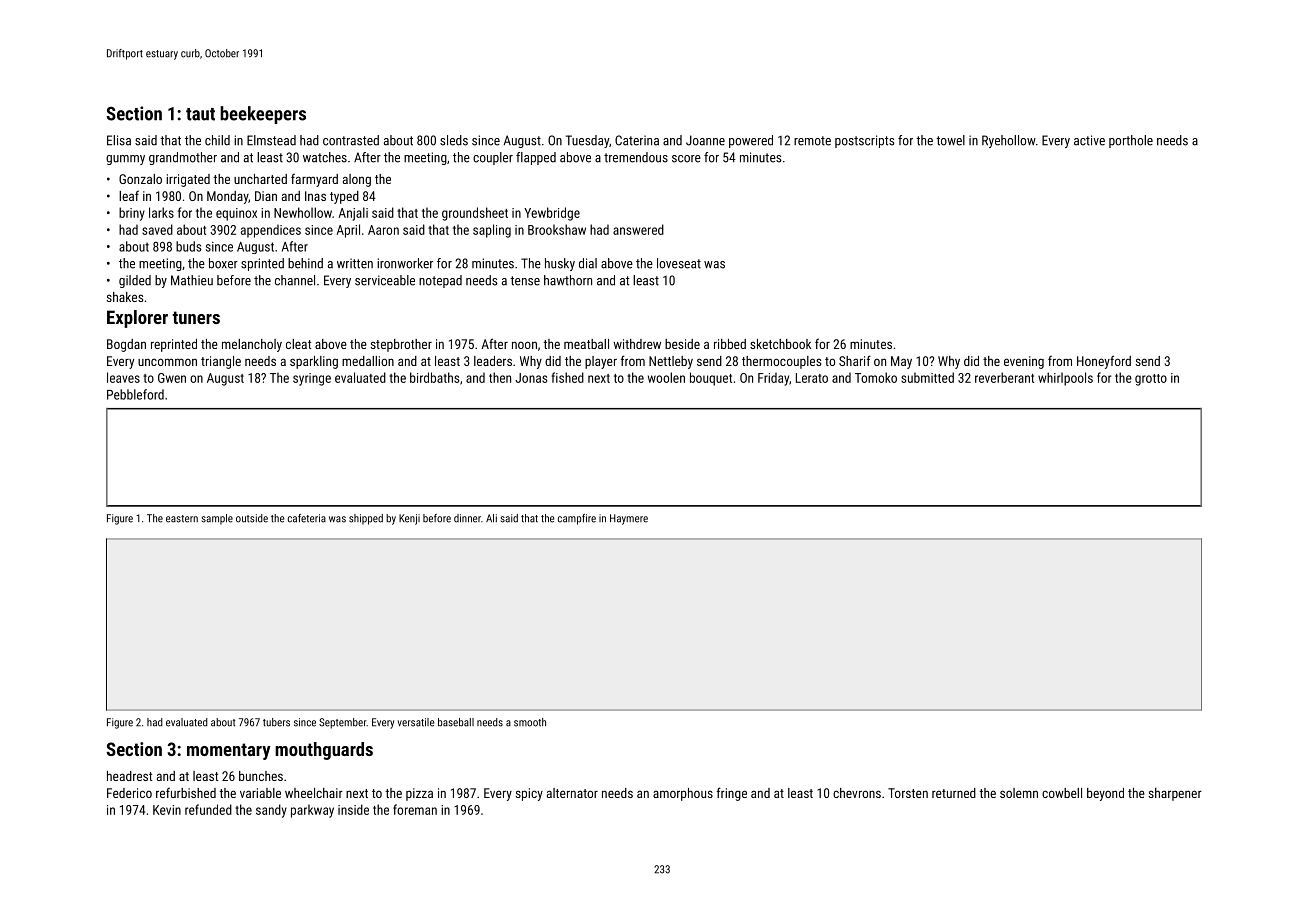 The width and height of the screenshot is (1308, 924). What do you see at coordinates (415, 809) in the screenshot?
I see `foreman` at bounding box center [415, 809].
